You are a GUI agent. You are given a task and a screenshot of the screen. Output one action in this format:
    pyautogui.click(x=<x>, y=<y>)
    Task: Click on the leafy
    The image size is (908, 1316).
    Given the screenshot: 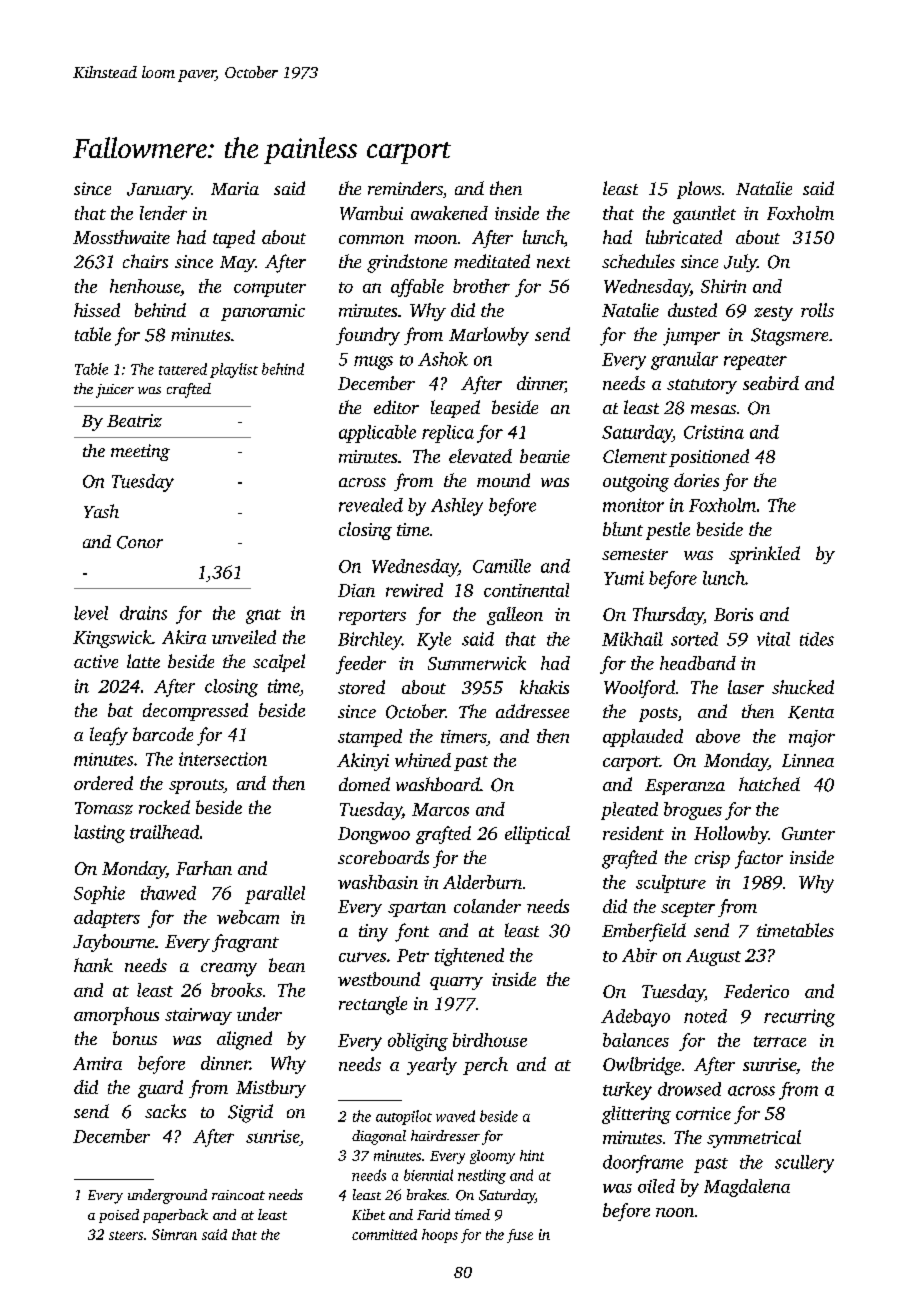 What is the action you would take?
    pyautogui.click(x=109, y=736)
